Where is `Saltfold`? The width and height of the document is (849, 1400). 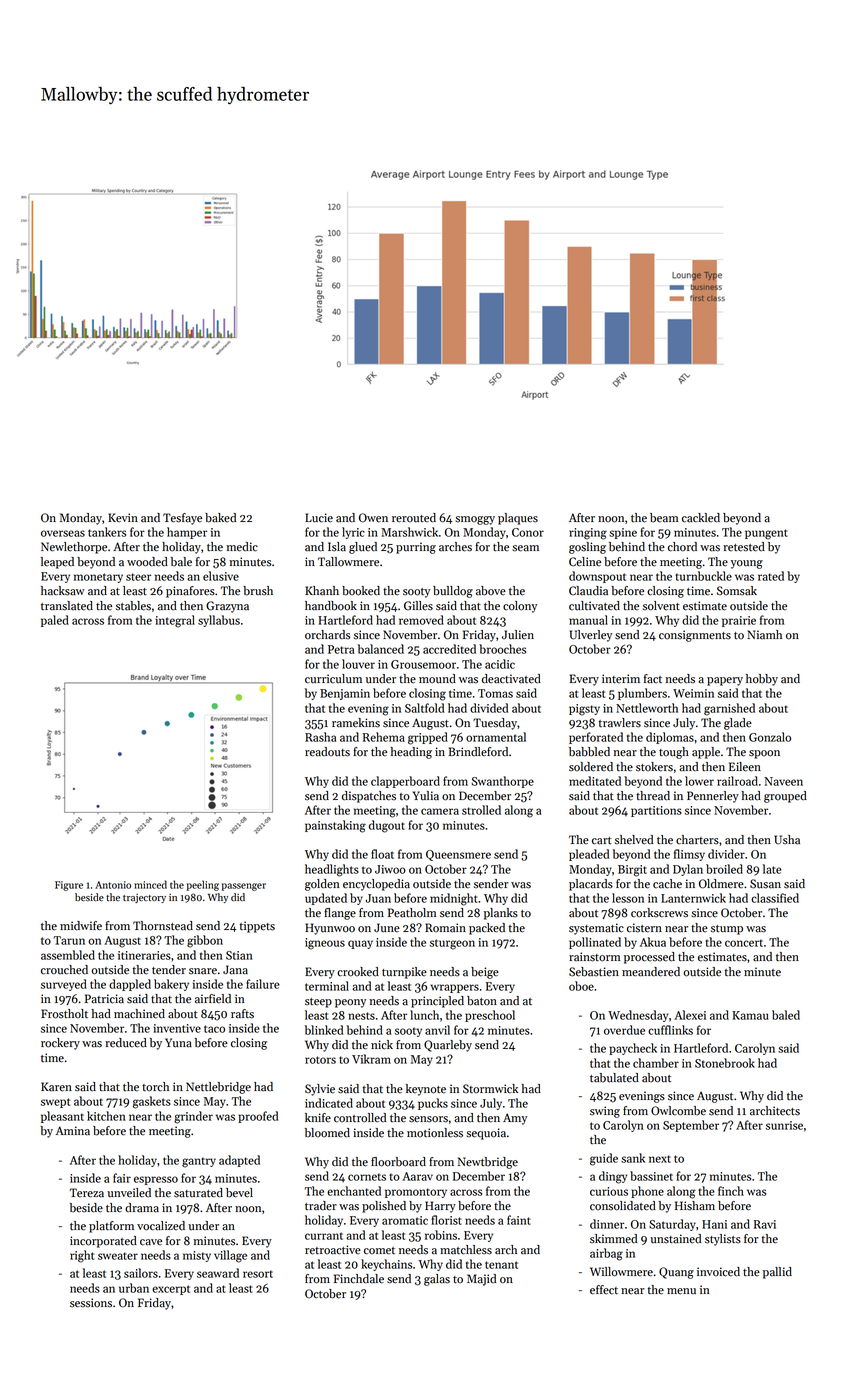 Saltfold is located at coordinates (424, 708).
